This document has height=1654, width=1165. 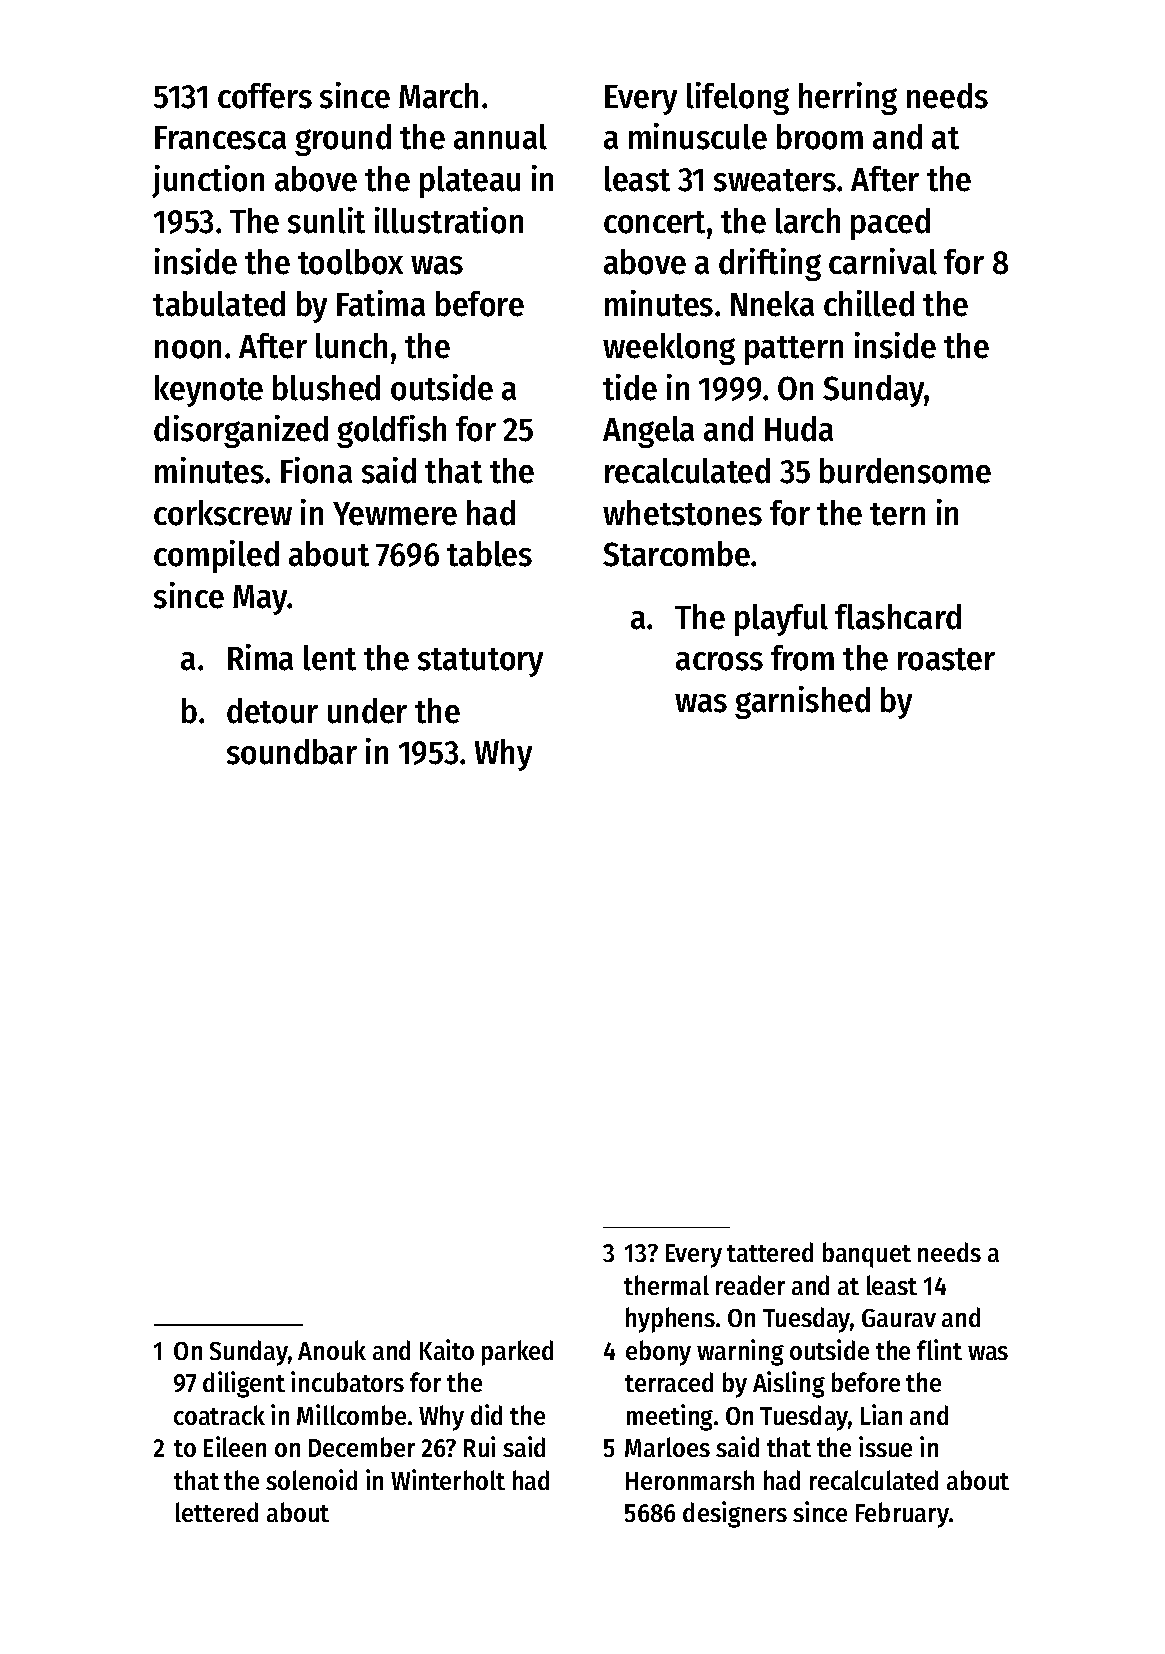 What do you see at coordinates (905, 471) in the document?
I see `burdensome` at bounding box center [905, 471].
